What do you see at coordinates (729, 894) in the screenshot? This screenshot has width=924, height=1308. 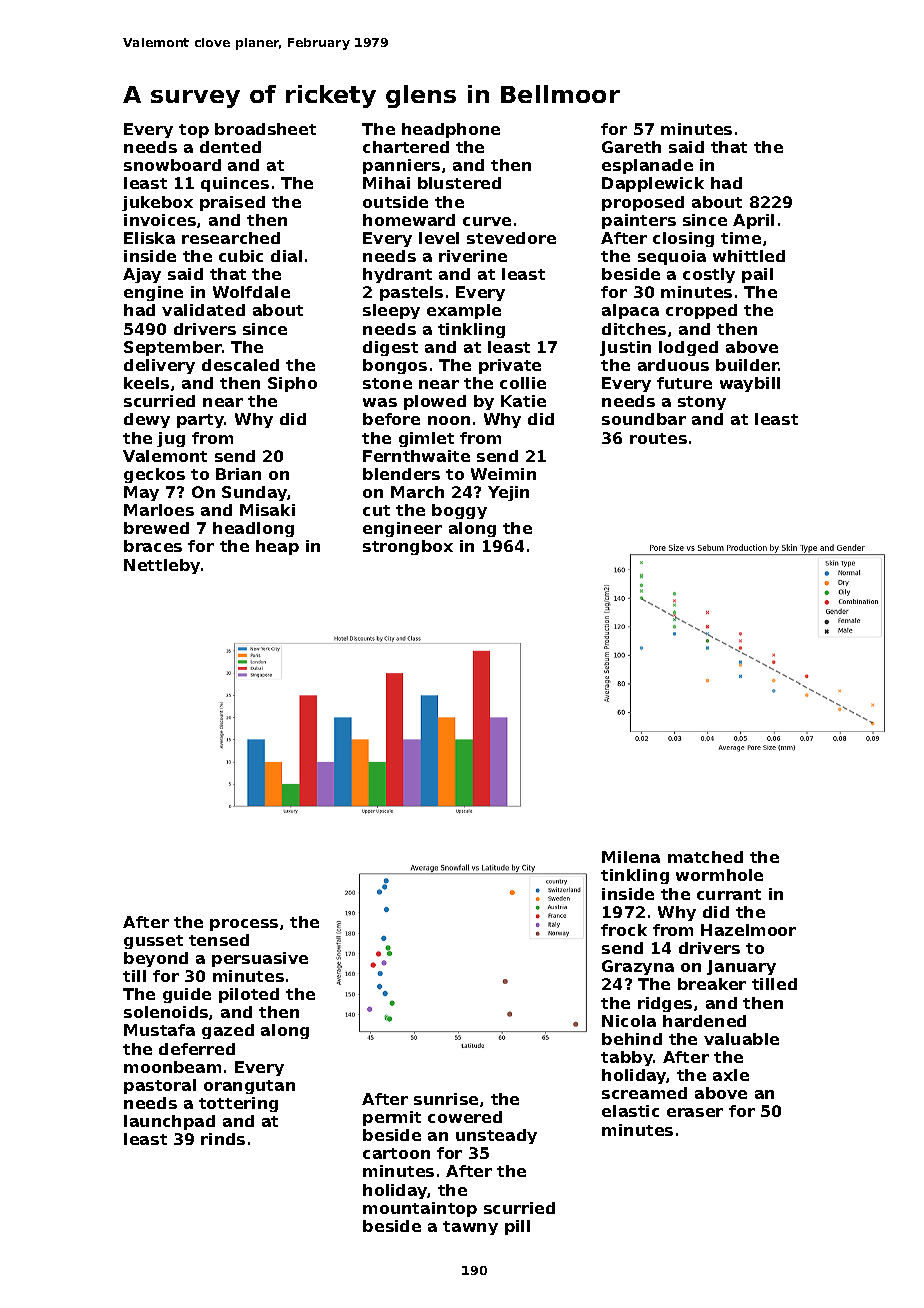 I see `currant` at bounding box center [729, 894].
